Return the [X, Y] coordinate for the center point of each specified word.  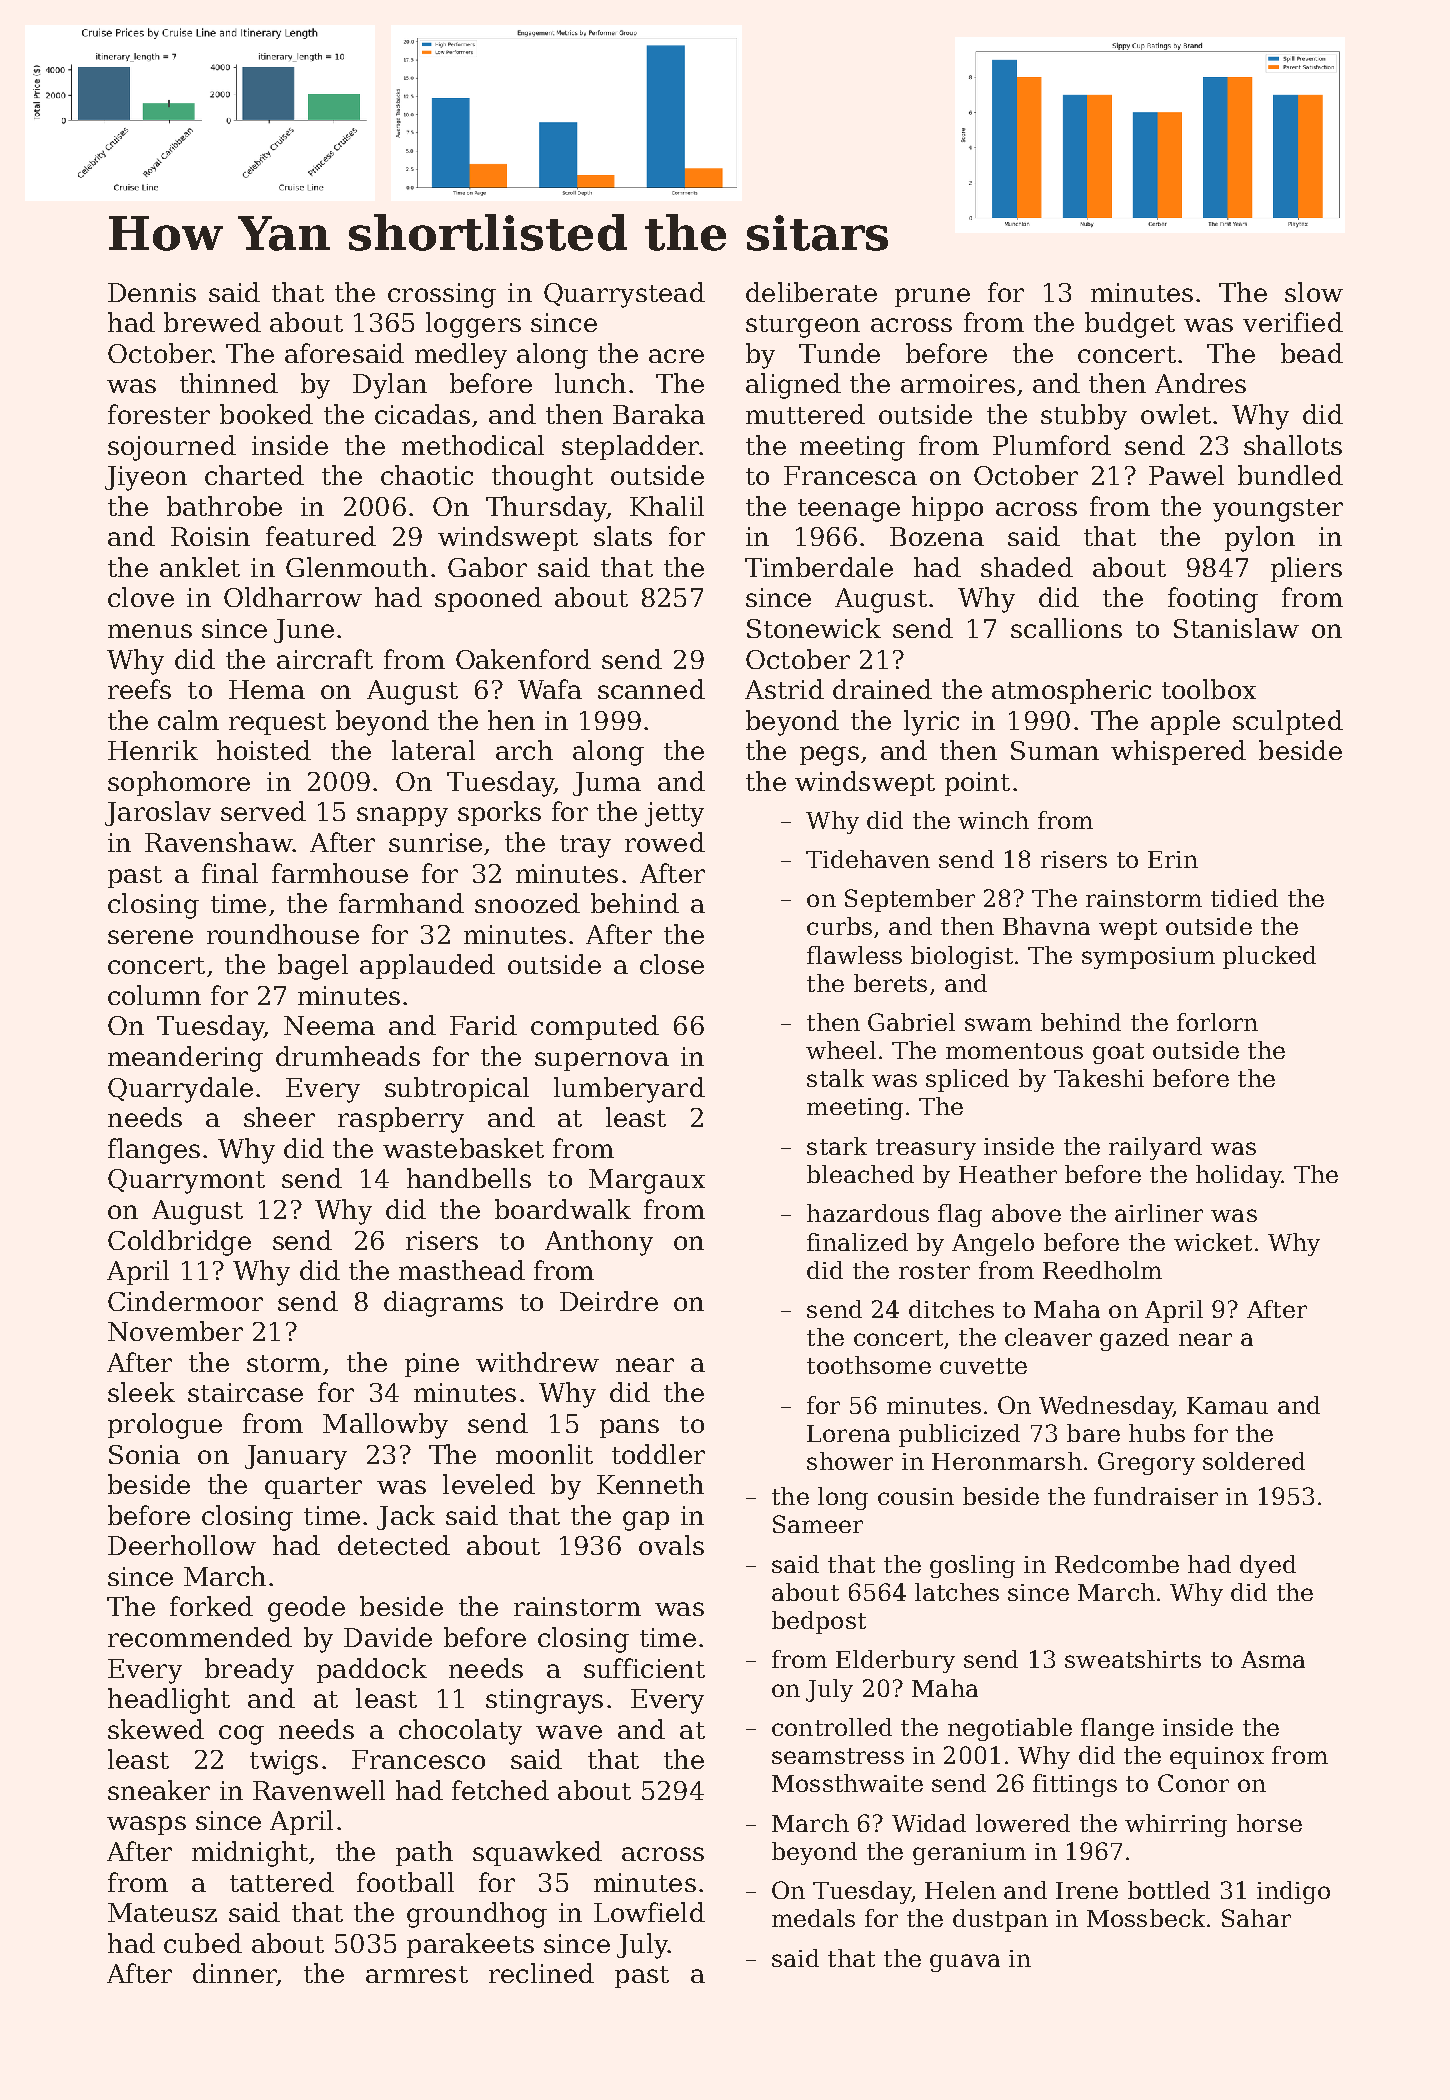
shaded [1027, 567]
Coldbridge [179, 1243]
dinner [235, 1974]
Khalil [667, 506]
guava [965, 1963]
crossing [442, 295]
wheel [841, 1050]
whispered [1178, 752]
